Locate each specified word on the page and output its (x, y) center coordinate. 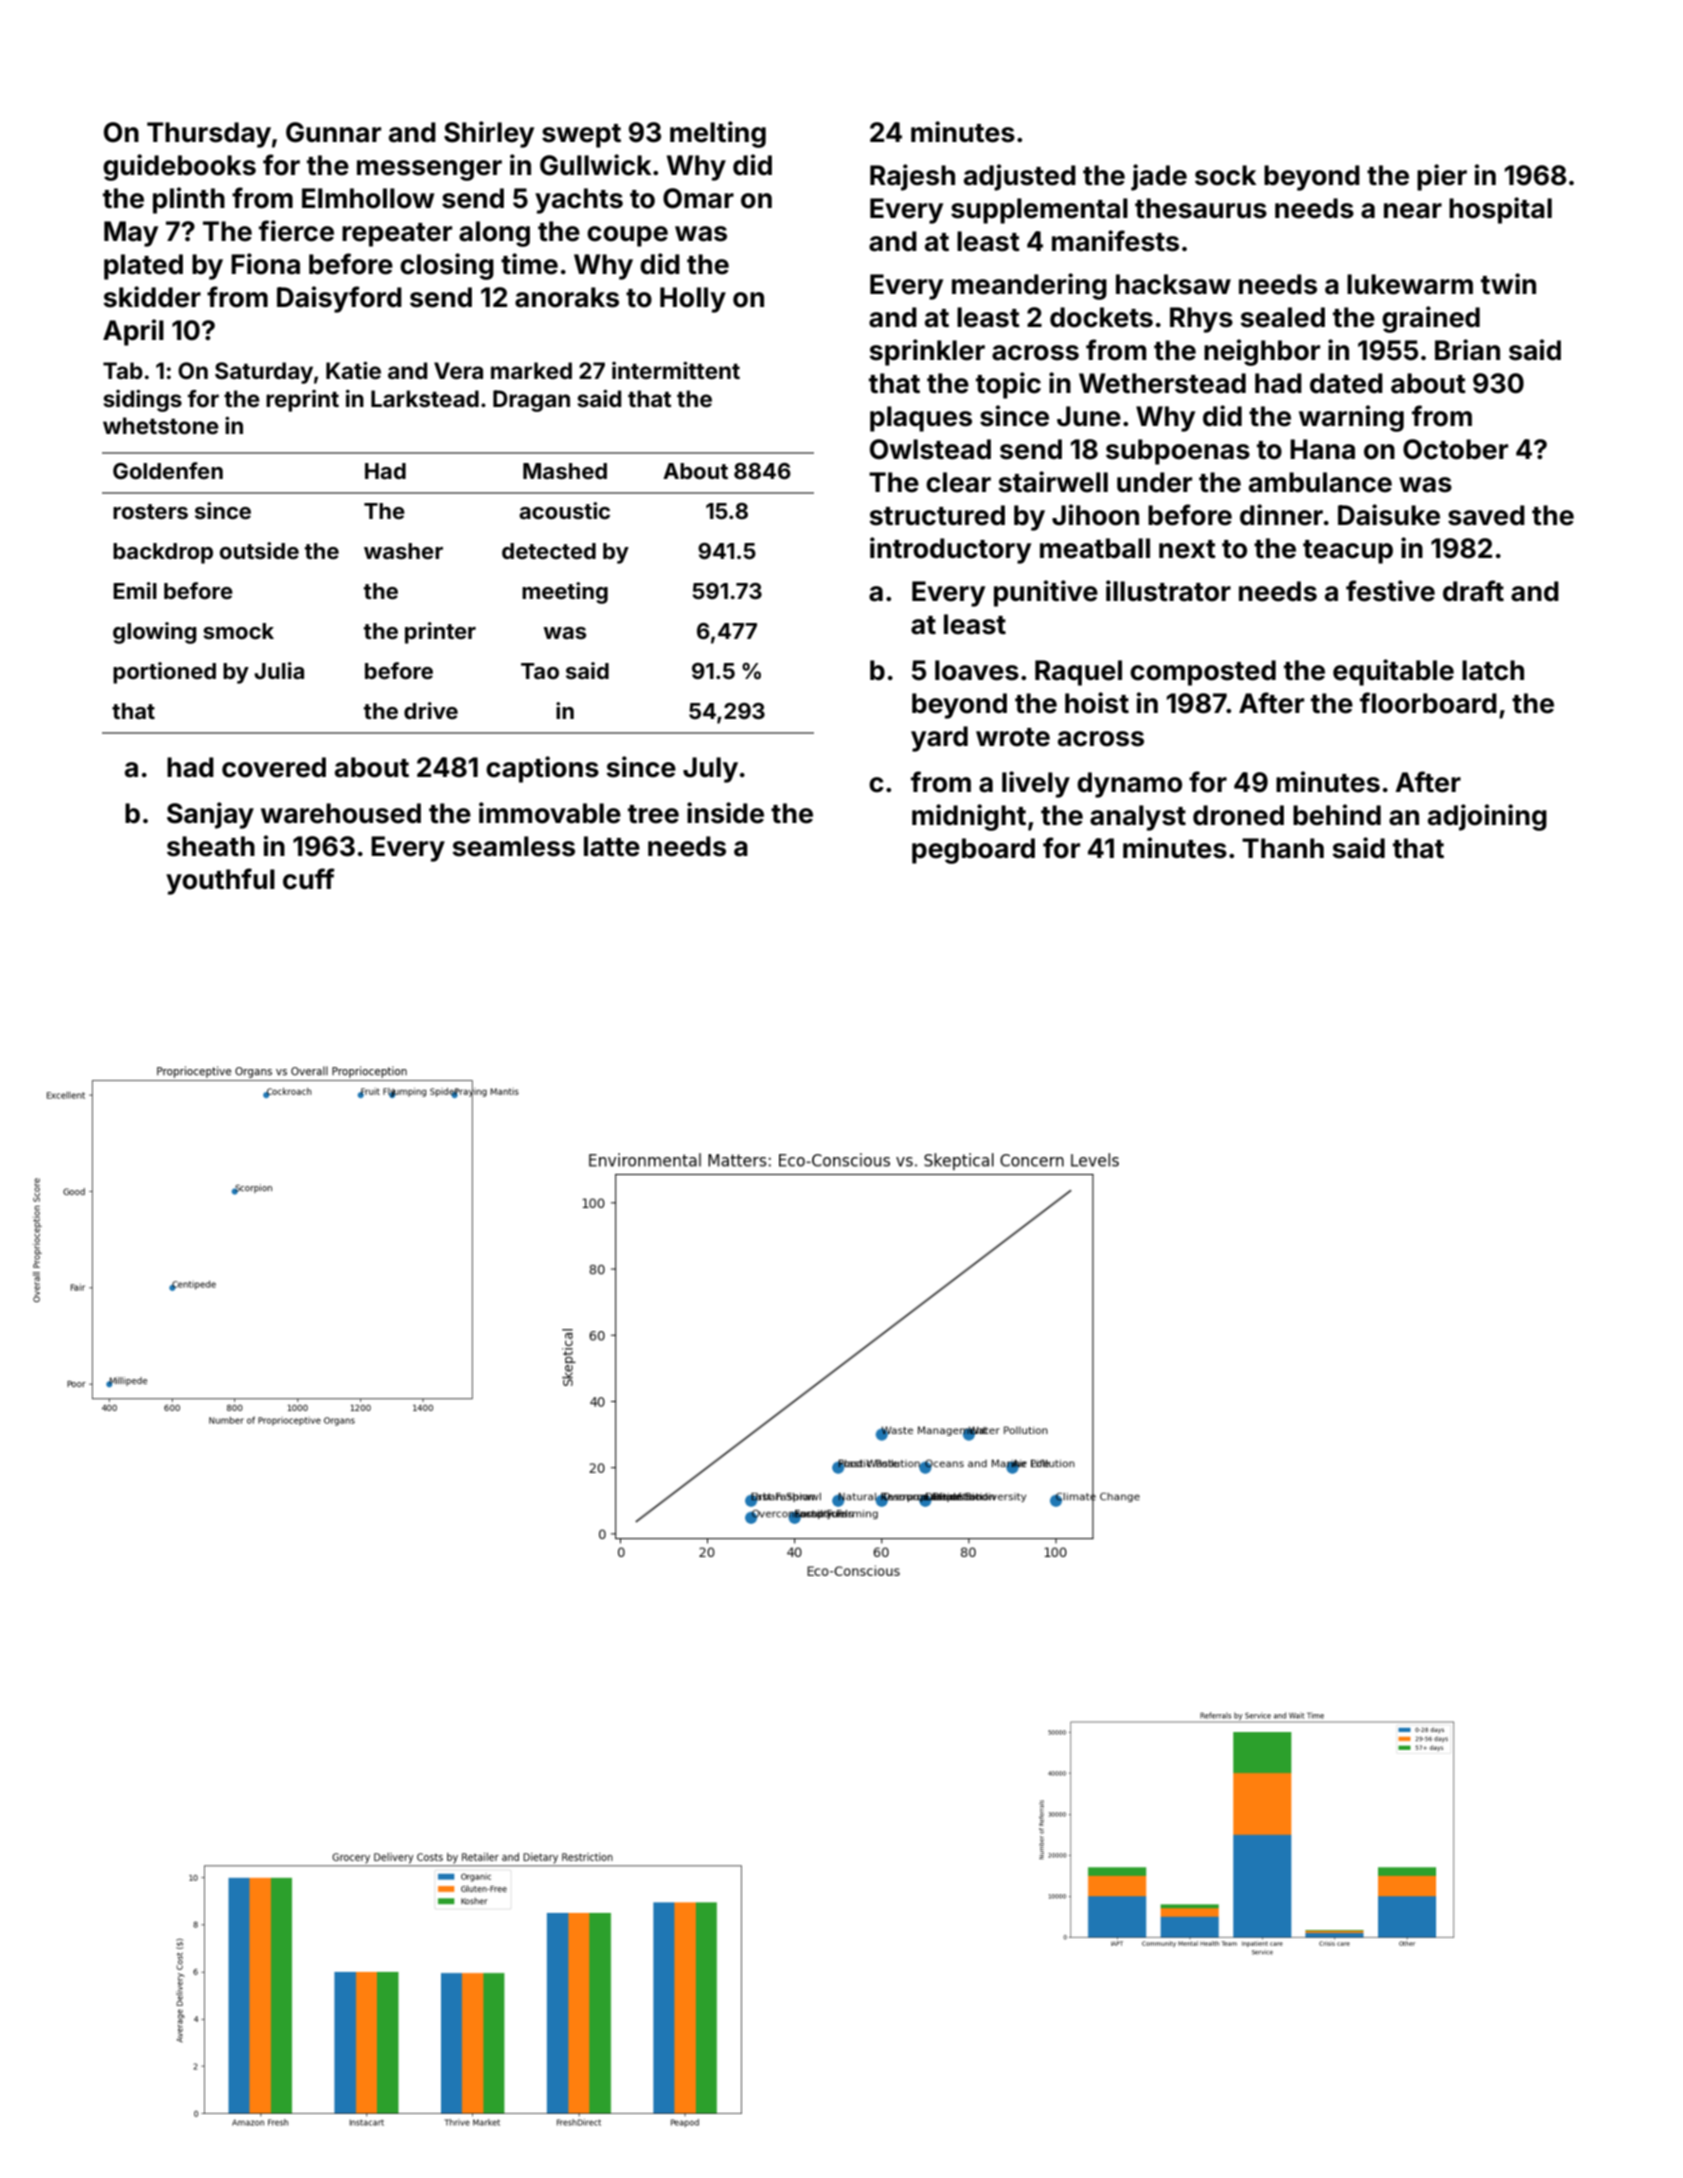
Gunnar (333, 132)
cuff (309, 879)
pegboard (973, 851)
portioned (164, 673)
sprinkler (927, 352)
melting (718, 134)
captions (542, 769)
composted (1203, 673)
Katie (353, 370)
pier (1442, 177)
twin (1508, 283)
